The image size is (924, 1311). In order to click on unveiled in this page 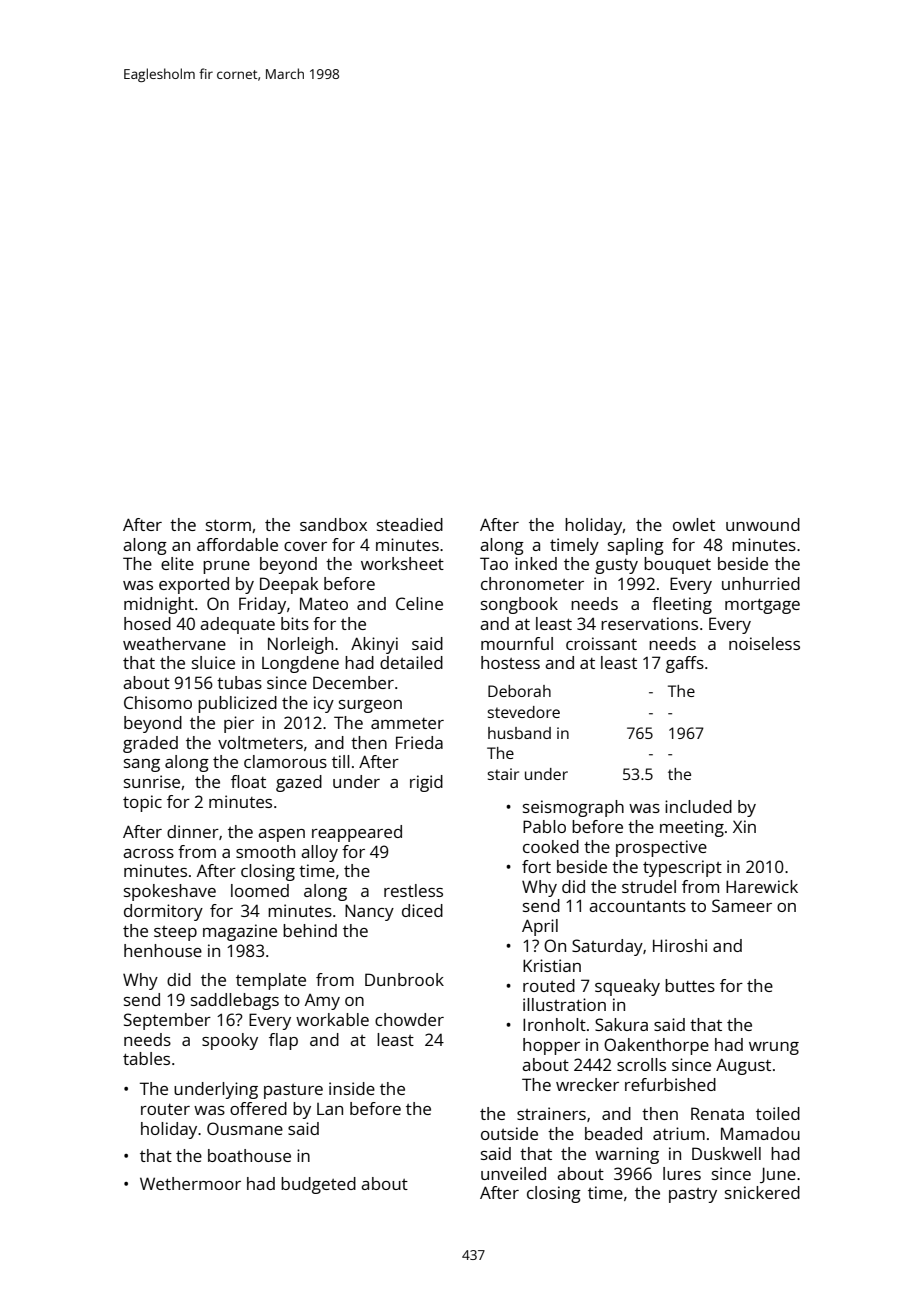, I will do `click(513, 1173)`.
